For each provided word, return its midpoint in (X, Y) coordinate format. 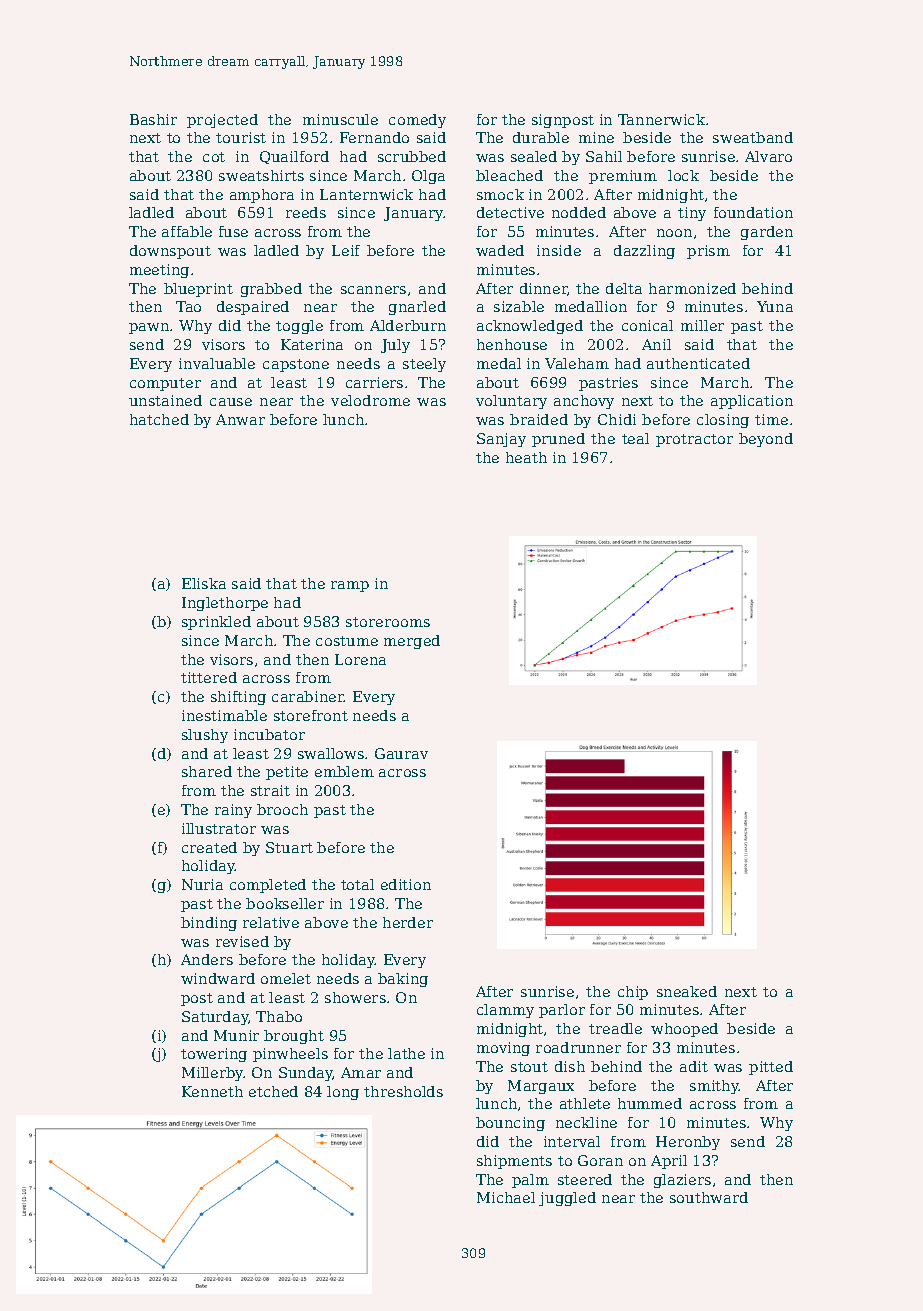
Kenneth (212, 1091)
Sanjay (501, 440)
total (357, 884)
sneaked (687, 991)
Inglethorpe (225, 604)
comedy (417, 121)
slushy (205, 736)
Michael (506, 1197)
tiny (692, 214)
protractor (694, 440)
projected (222, 121)
